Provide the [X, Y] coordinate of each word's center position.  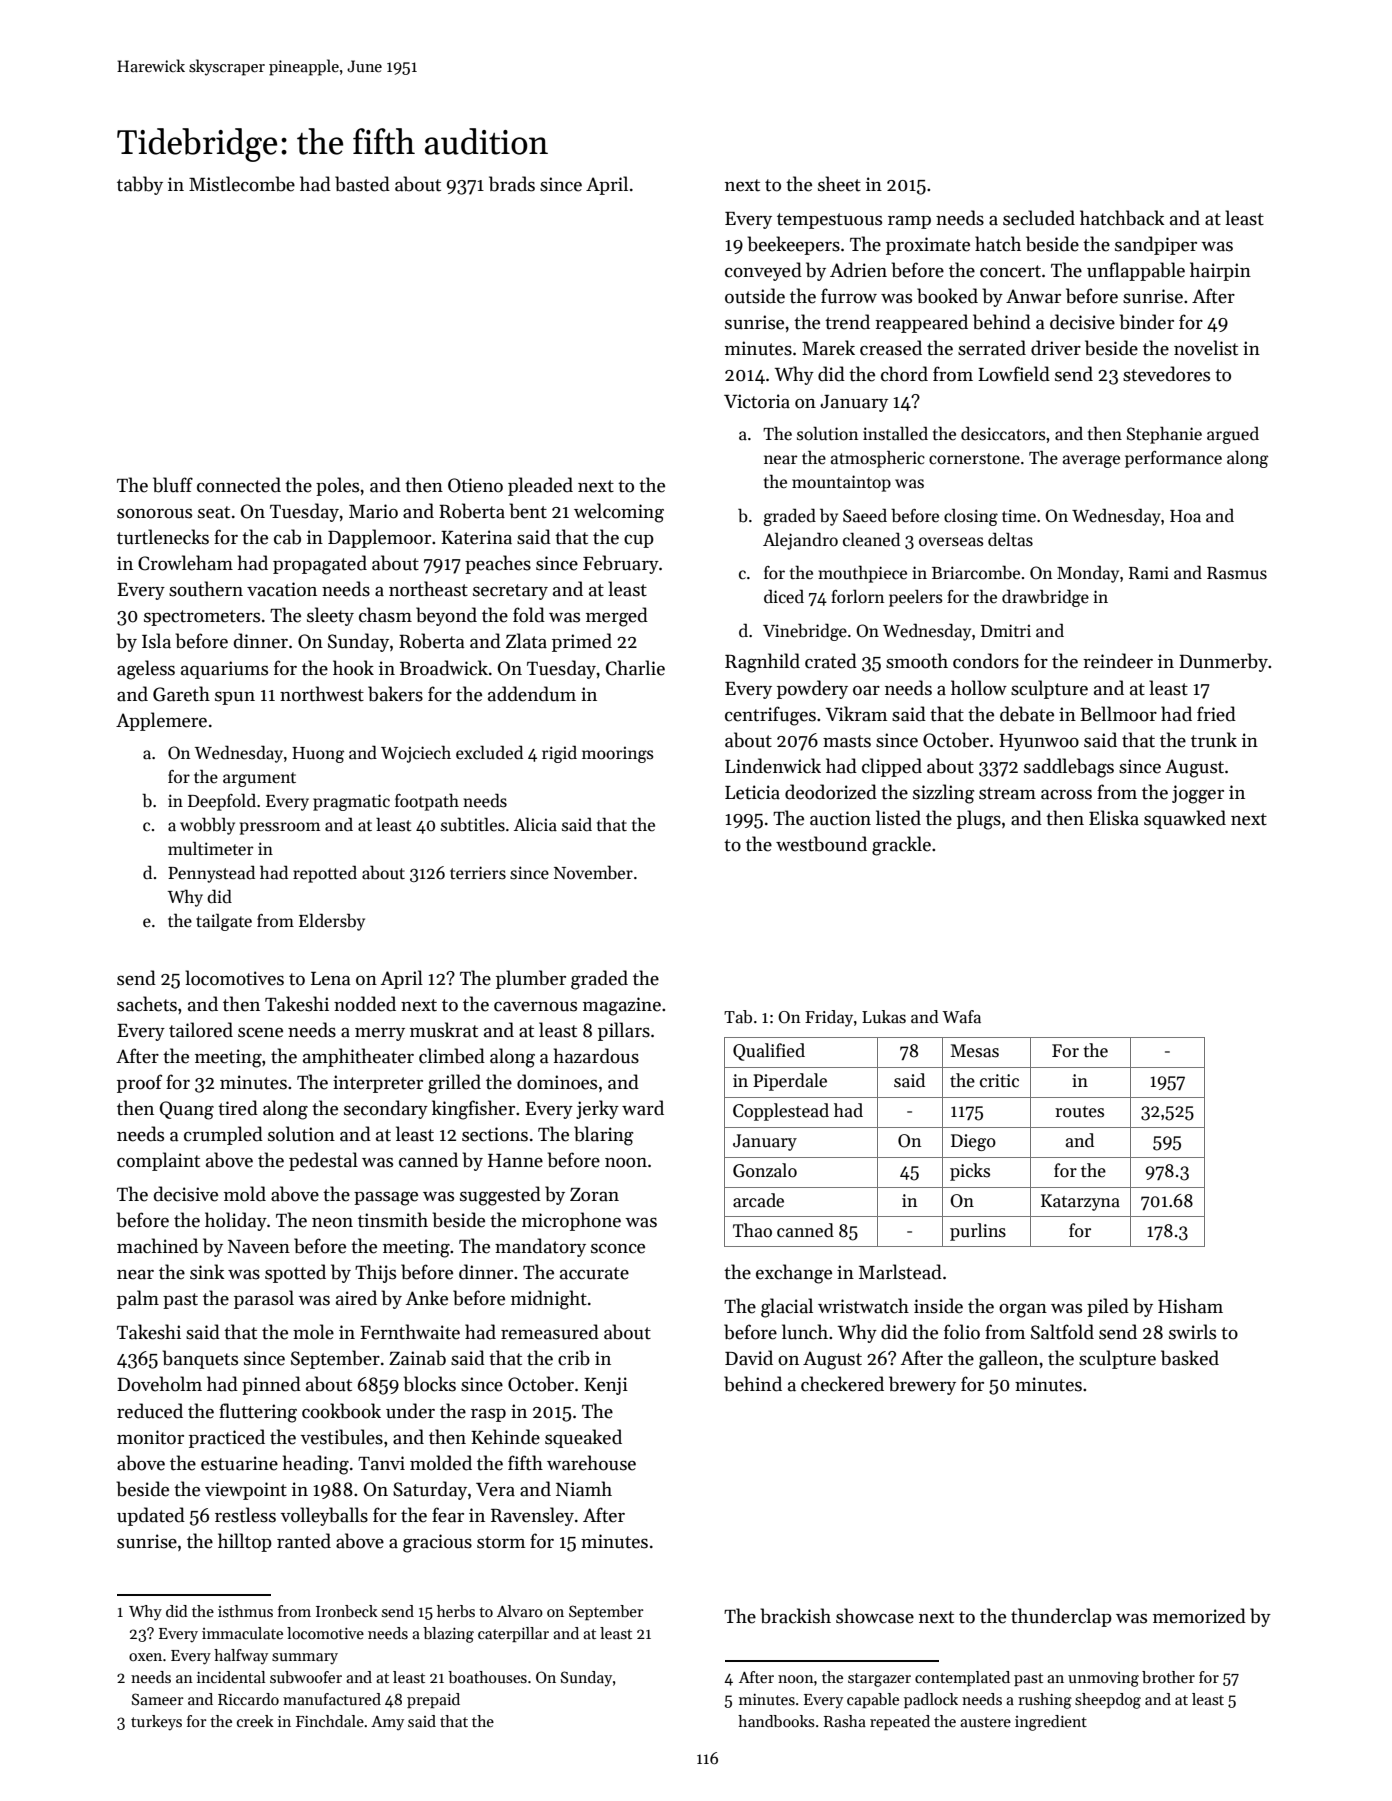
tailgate [224, 922]
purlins [978, 1232]
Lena [331, 979]
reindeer [1118, 661]
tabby [140, 185]
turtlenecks [163, 537]
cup [639, 541]
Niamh [584, 1489]
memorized [1199, 1616]
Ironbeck [347, 1611]
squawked [1185, 819]
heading [316, 1465]
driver [1056, 348]
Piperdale [790, 1082]
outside [755, 296]
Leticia [752, 792]
